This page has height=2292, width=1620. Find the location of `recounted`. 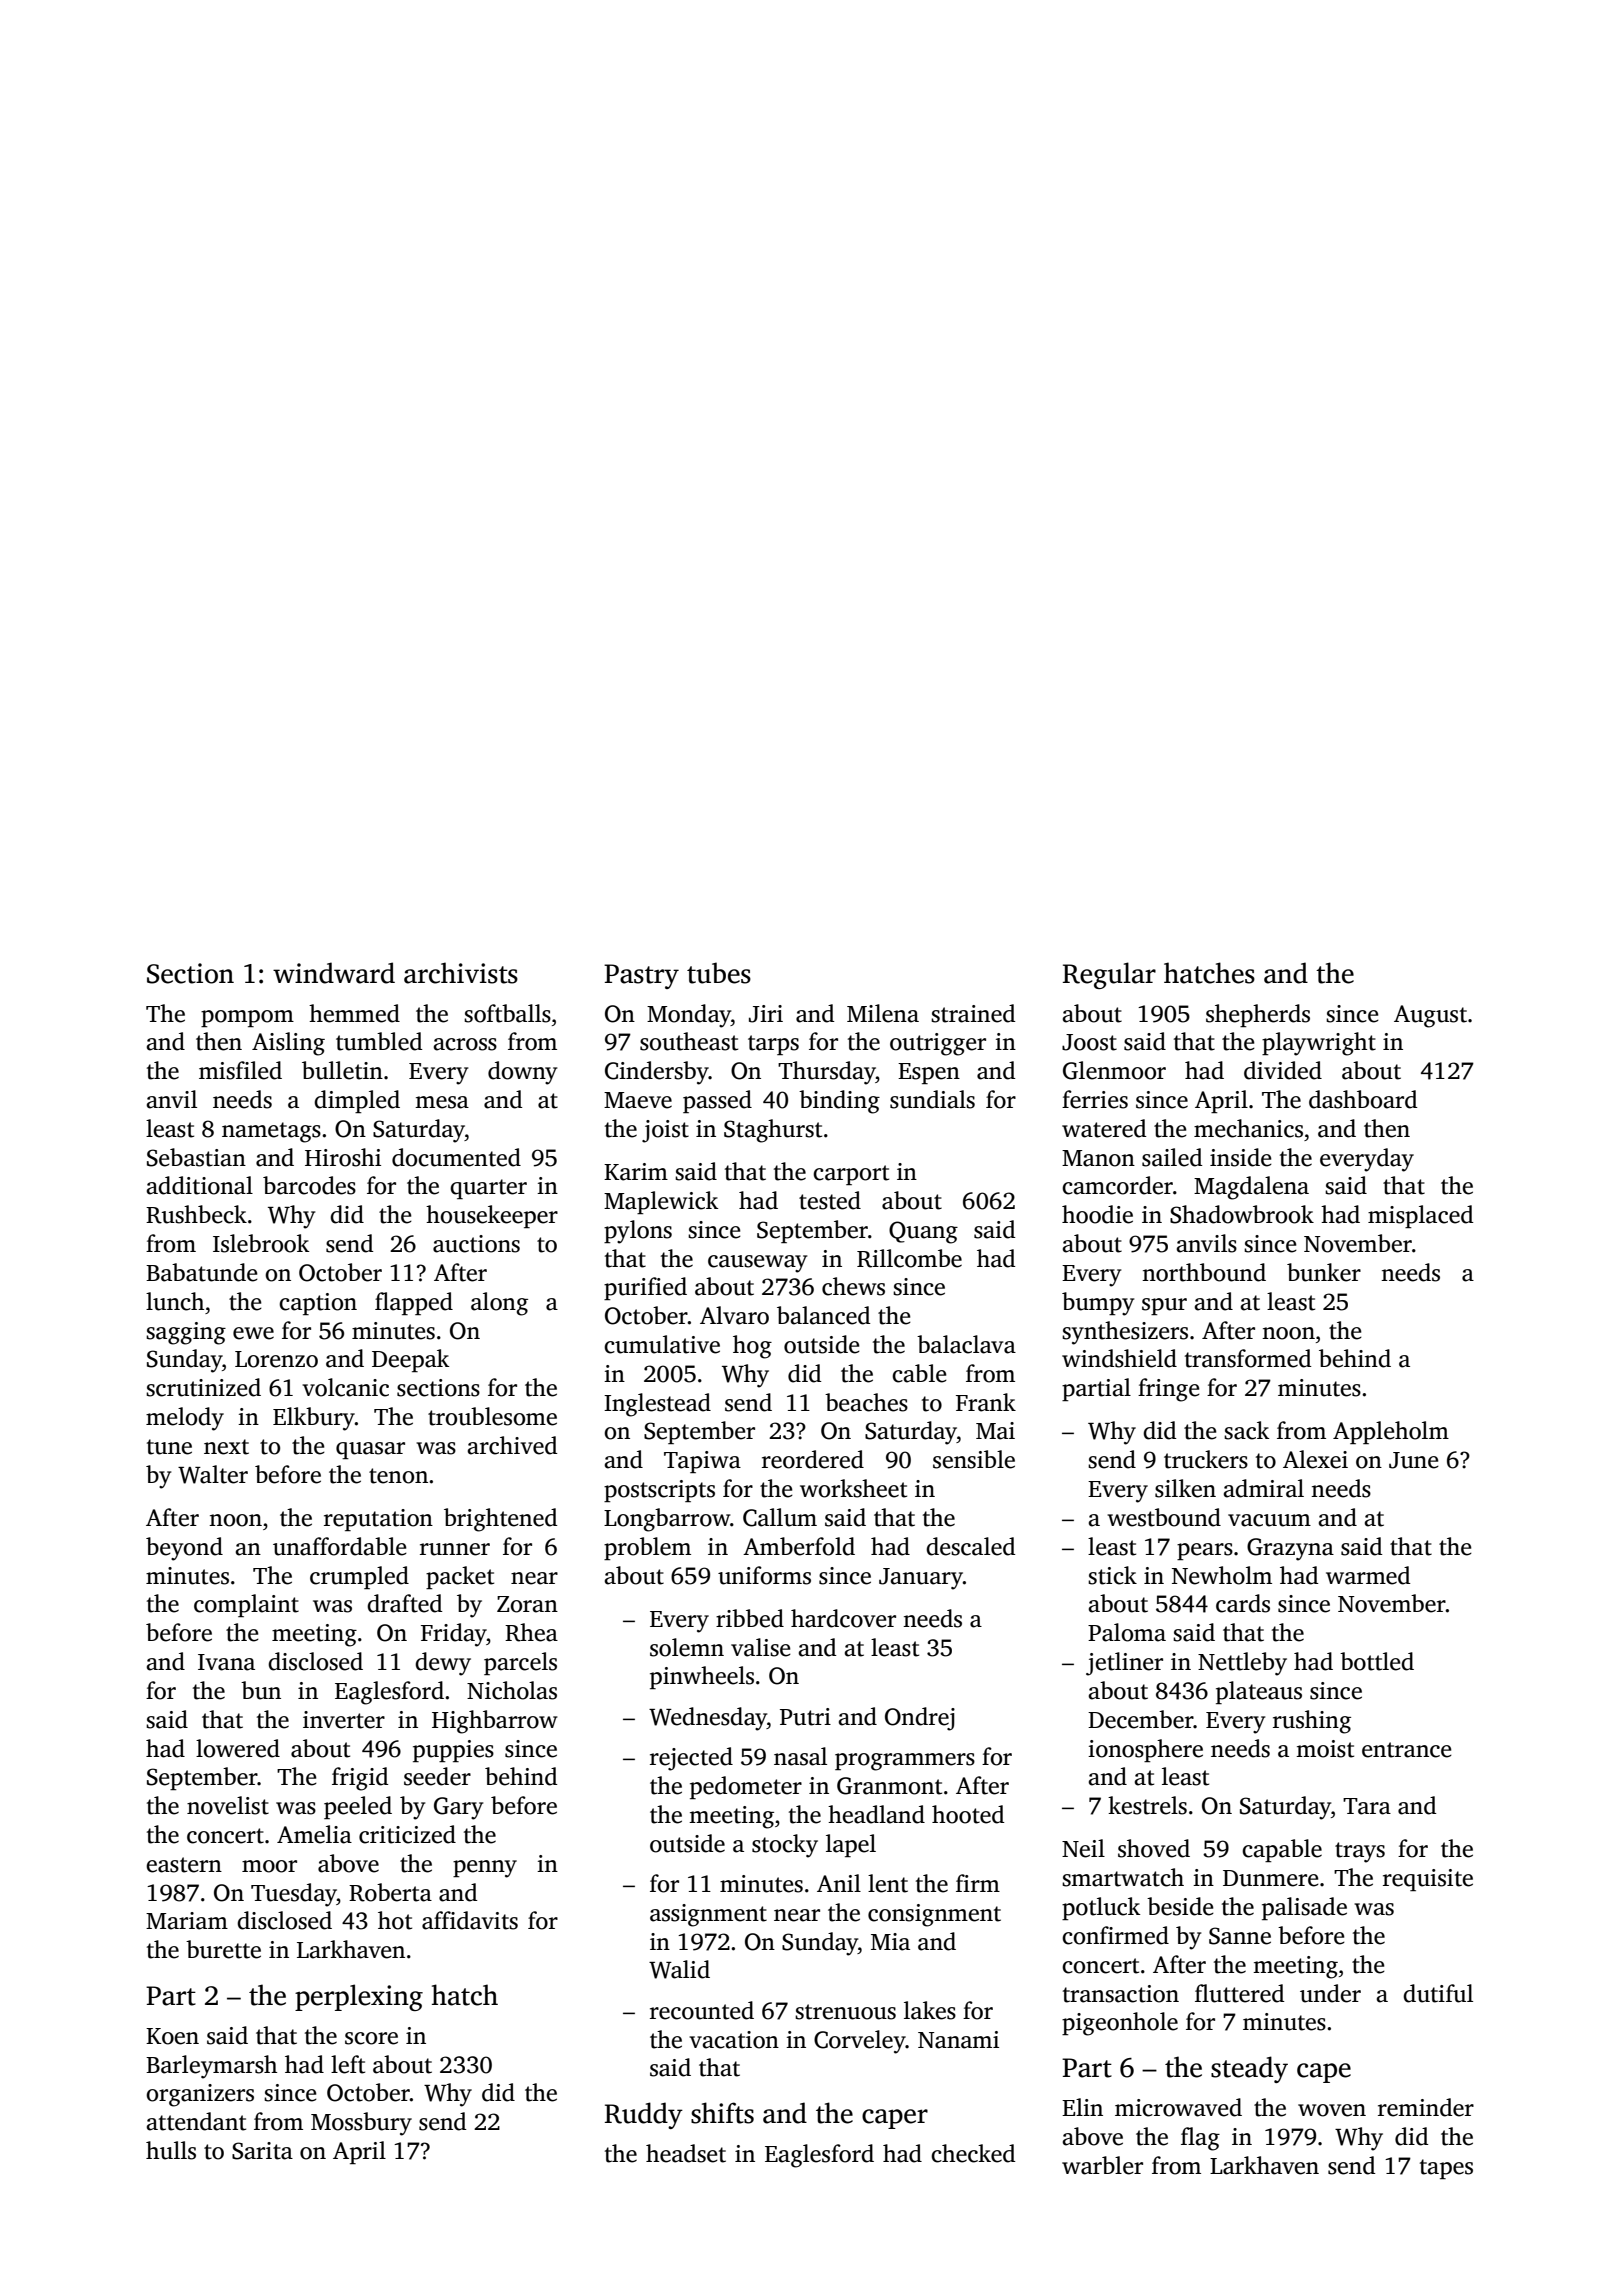

recounted is located at coordinates (702, 2010).
